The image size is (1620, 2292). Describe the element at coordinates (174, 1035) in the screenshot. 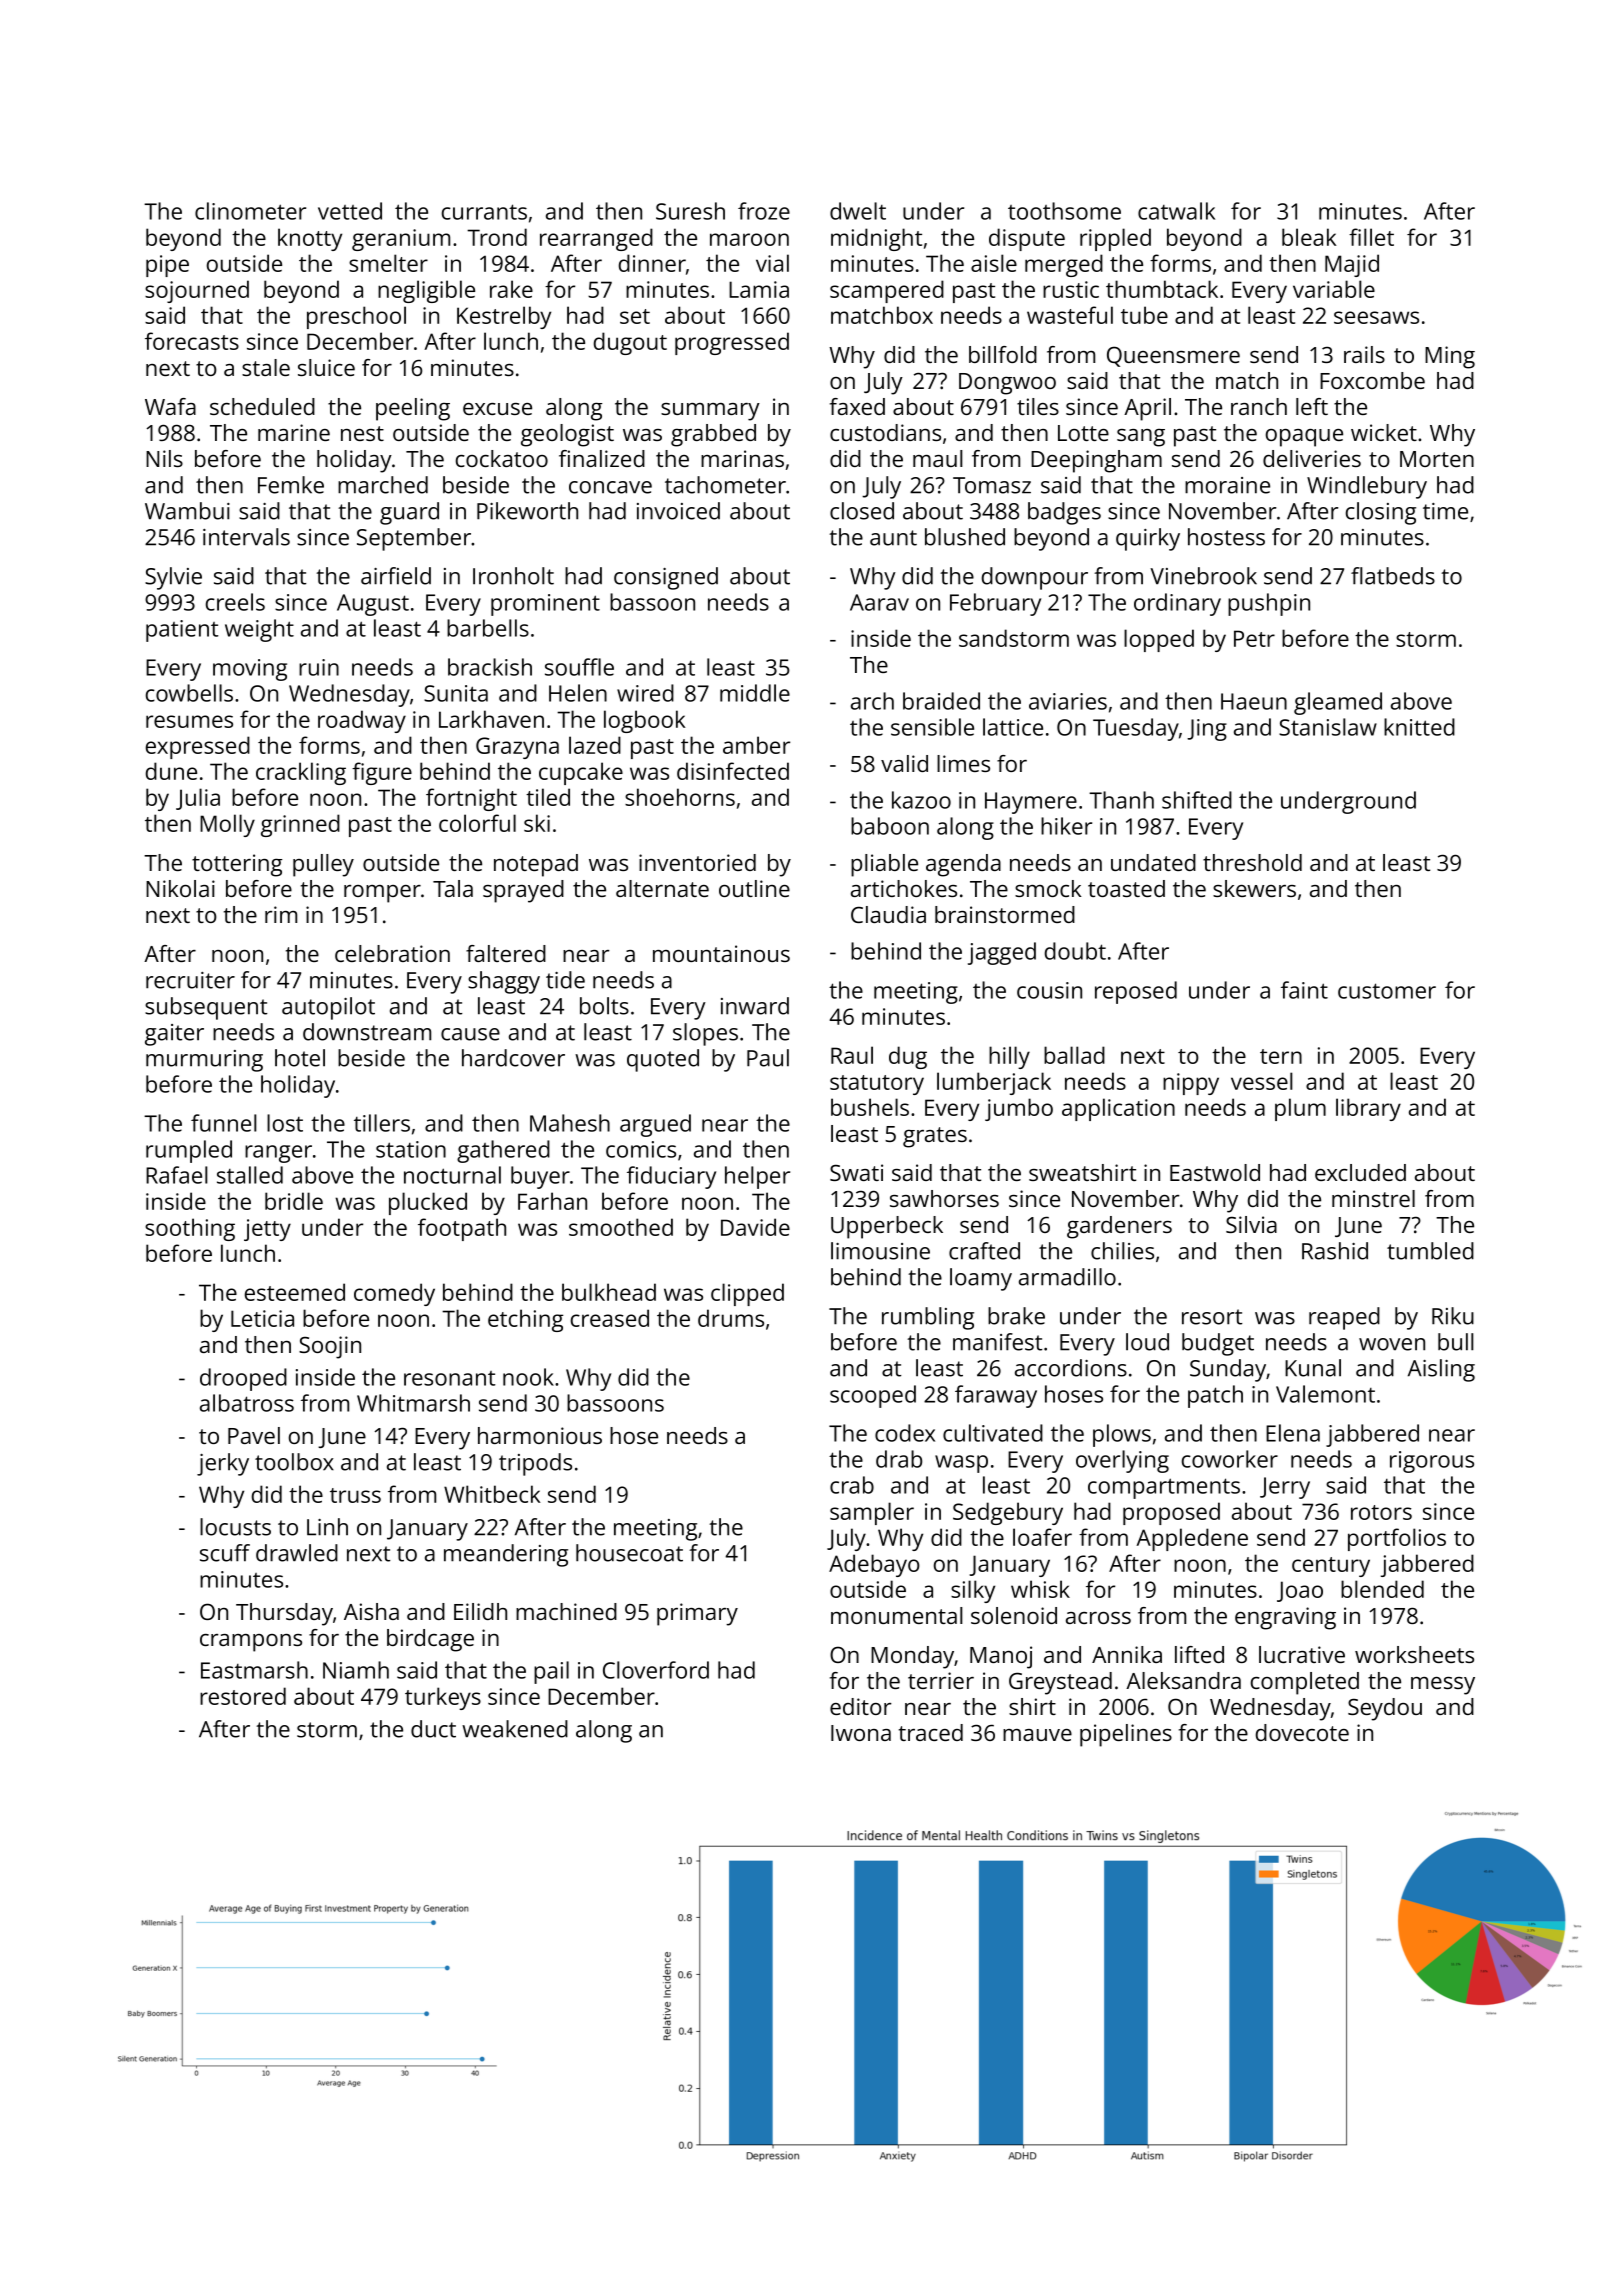

I see `gaiter` at that location.
